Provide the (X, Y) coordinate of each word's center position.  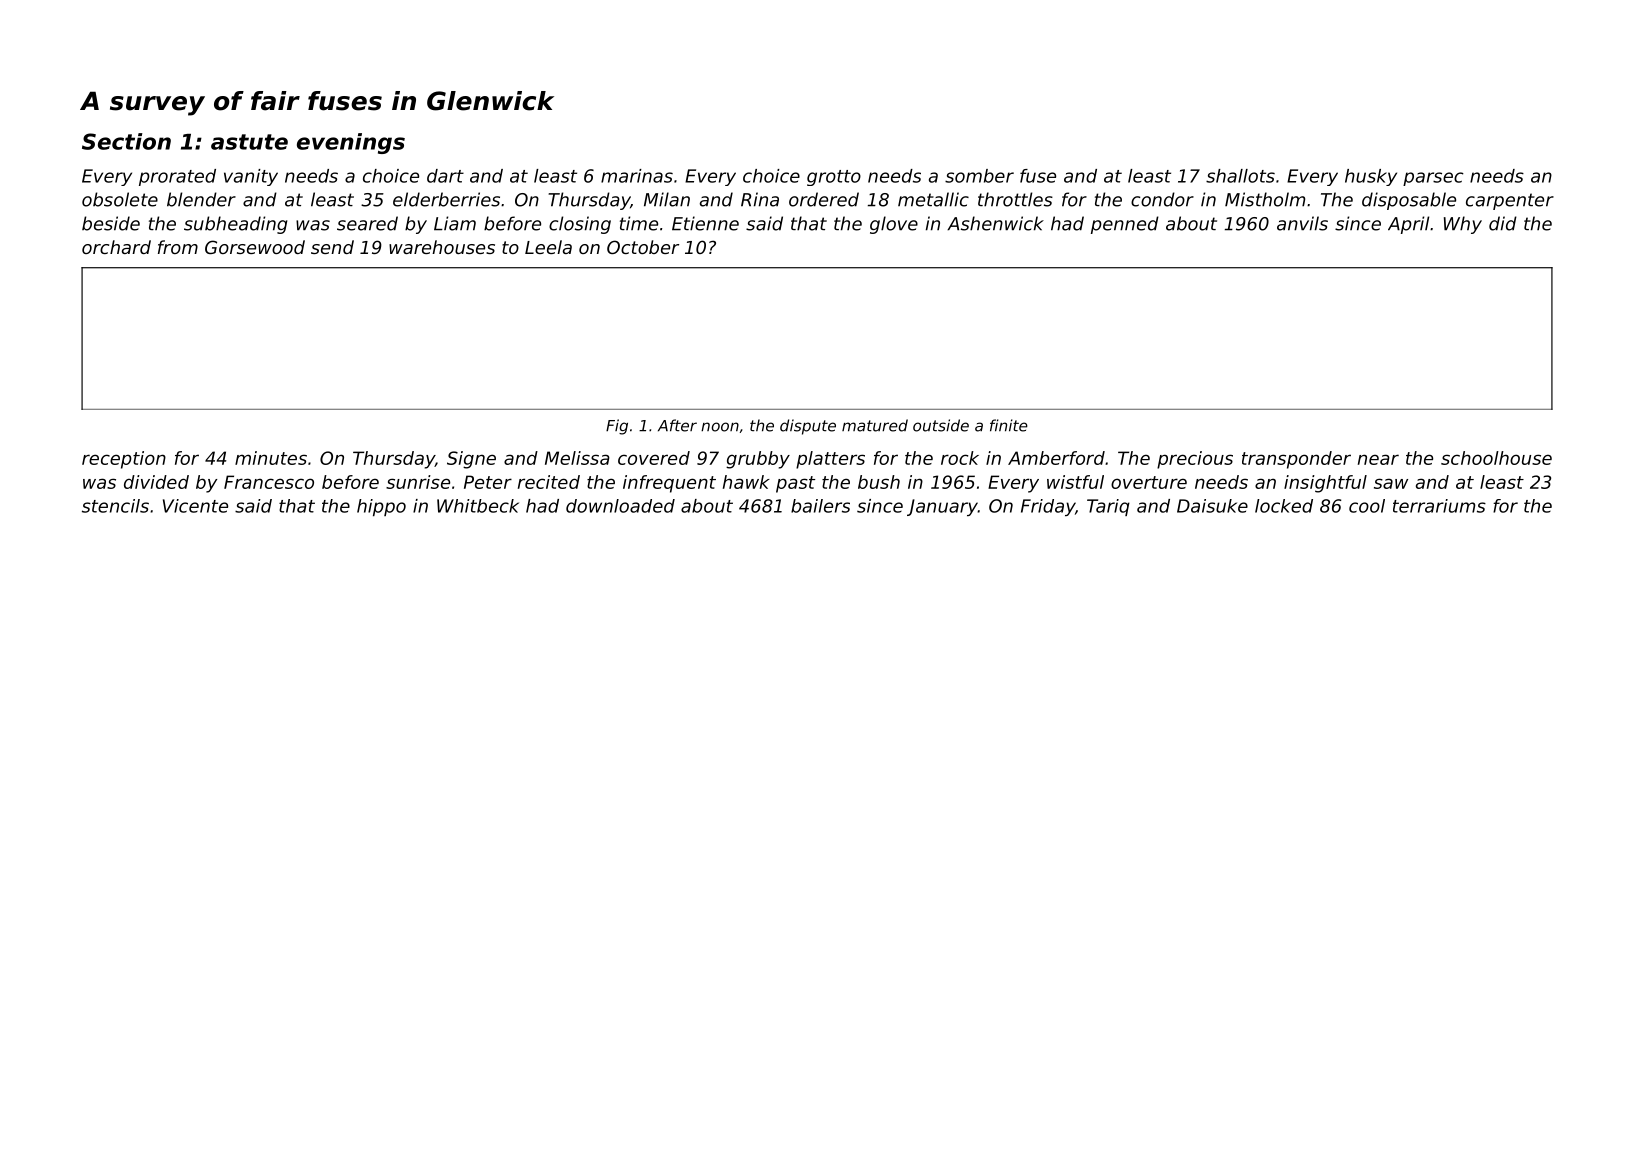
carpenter (1510, 201)
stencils (115, 506)
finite (1009, 425)
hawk (746, 482)
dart (445, 176)
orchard (116, 247)
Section (126, 141)
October (643, 247)
